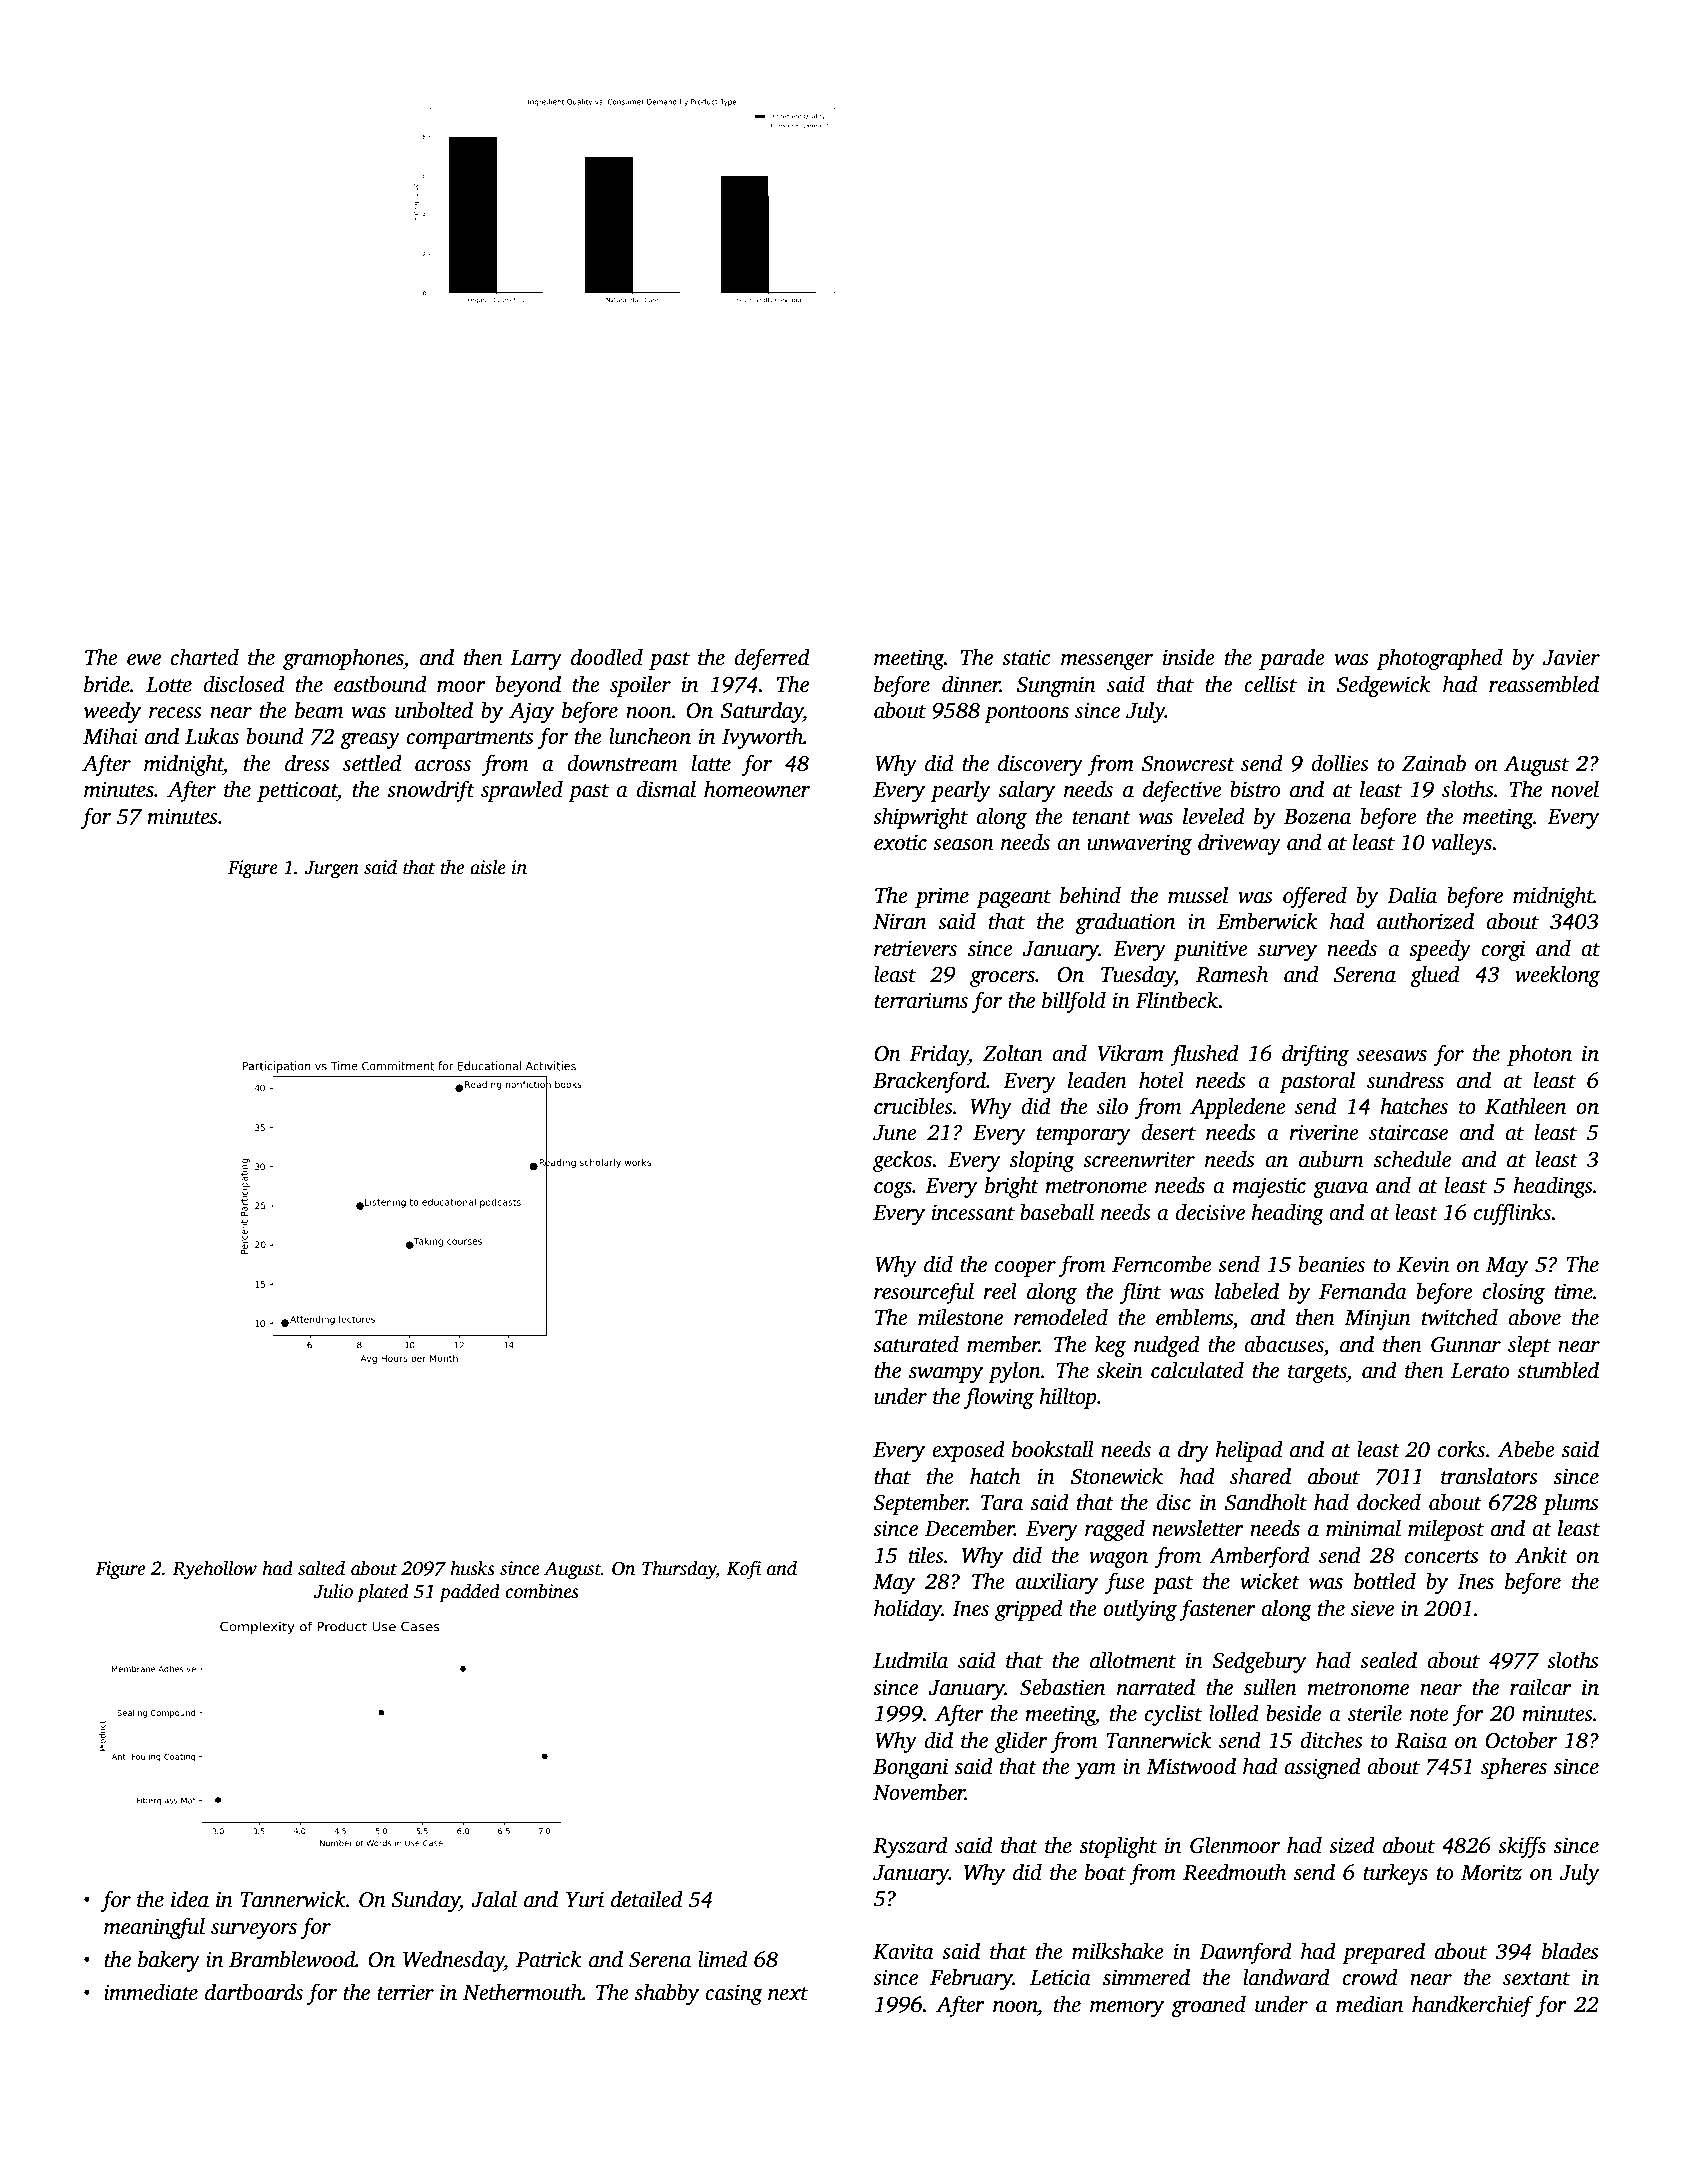 The width and height of the screenshot is (1683, 2178). Describe the element at coordinates (1270, 1581) in the screenshot. I see `wicket` at that location.
